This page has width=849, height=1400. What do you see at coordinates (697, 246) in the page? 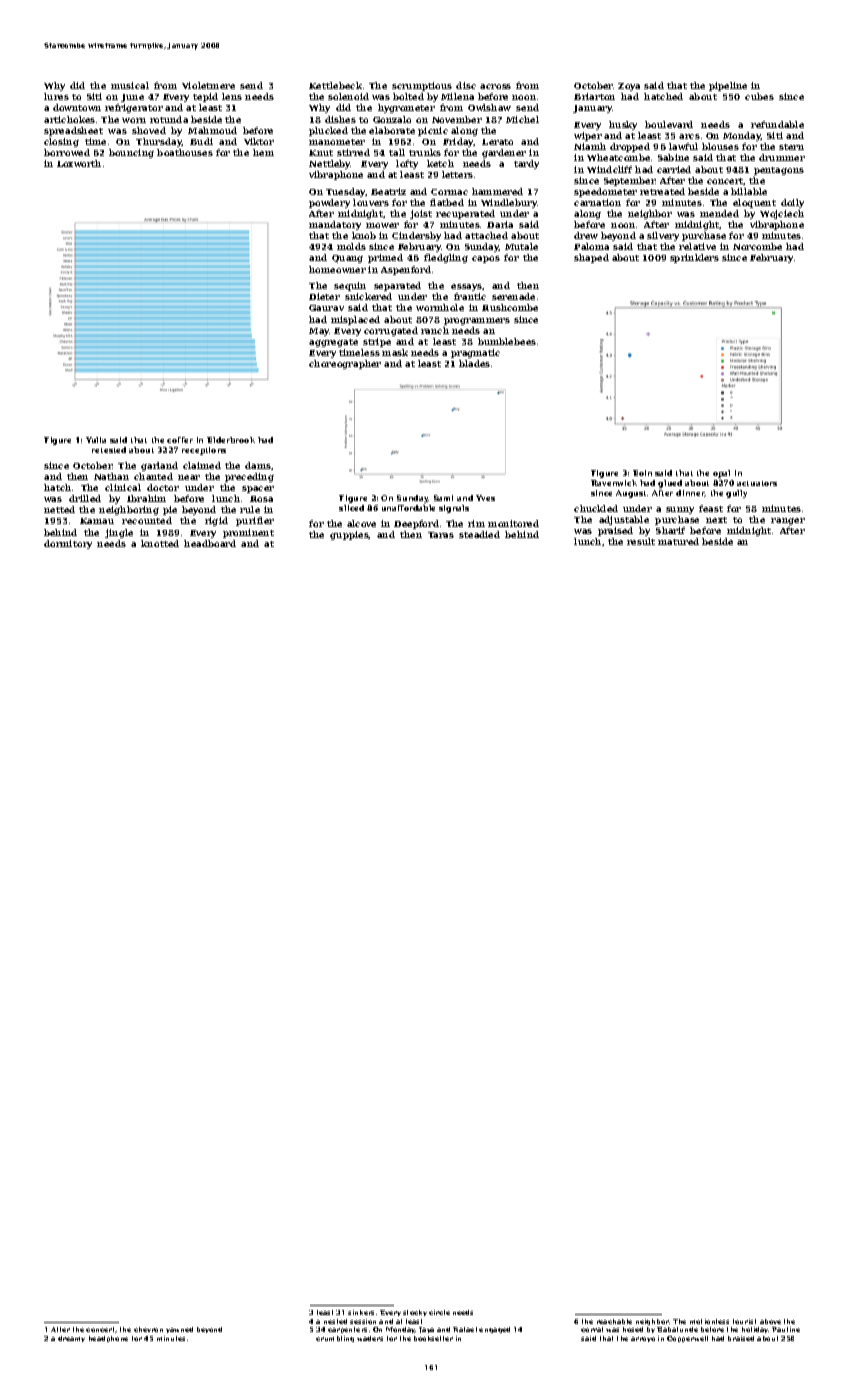
I see `relative` at bounding box center [697, 246].
